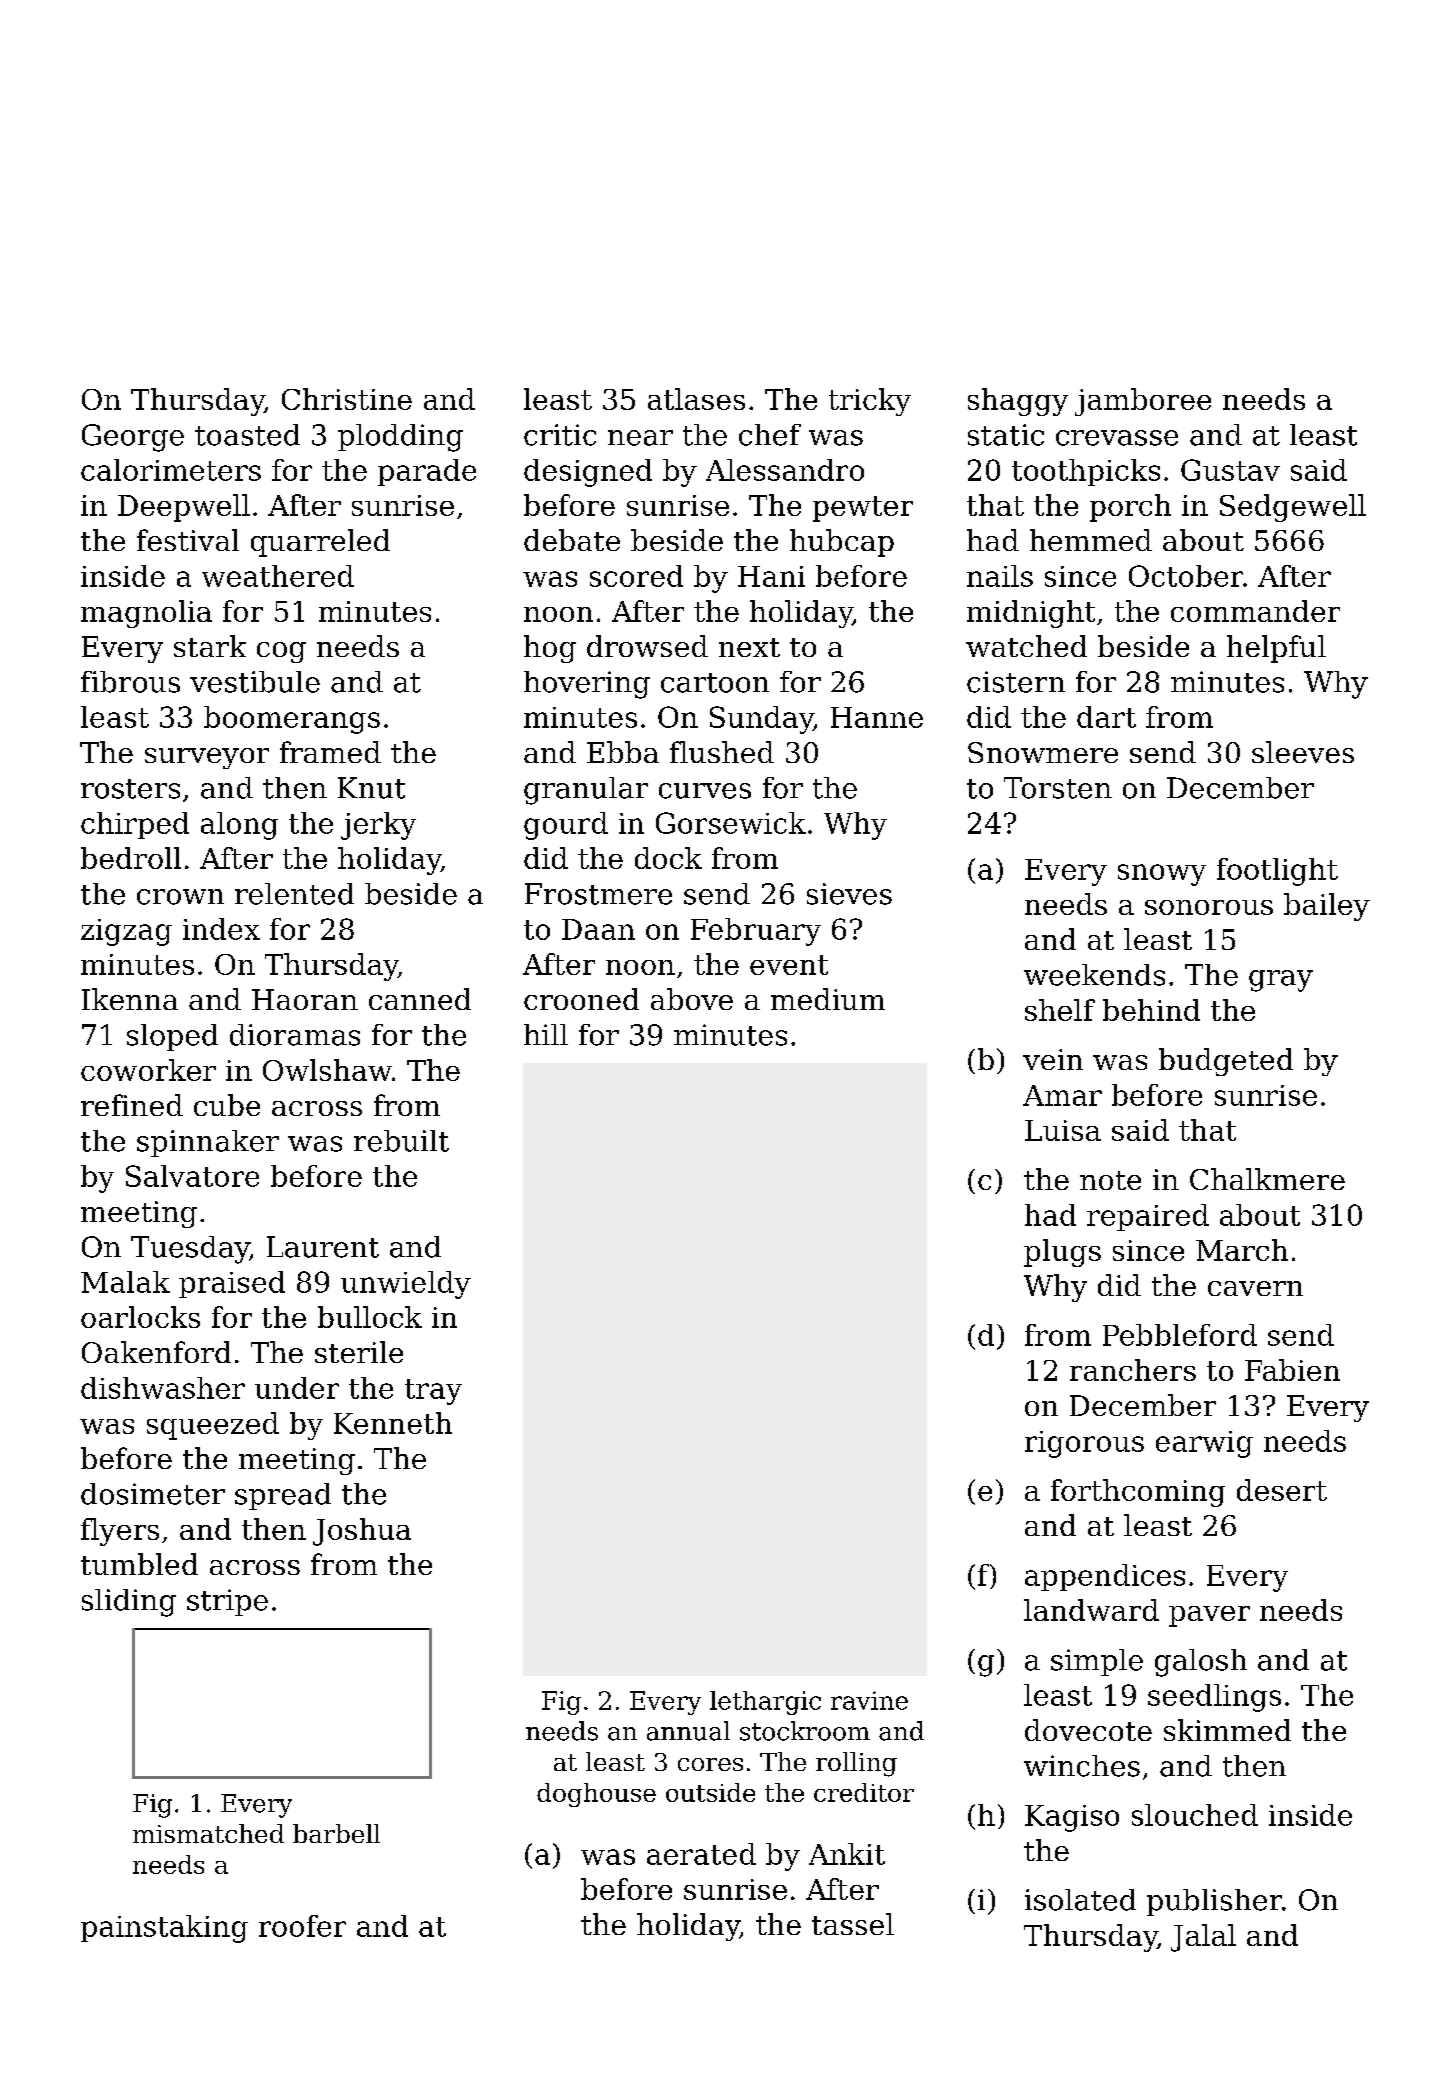 This document has height=2100, width=1450. What do you see at coordinates (853, 1924) in the document?
I see `tassel` at bounding box center [853, 1924].
